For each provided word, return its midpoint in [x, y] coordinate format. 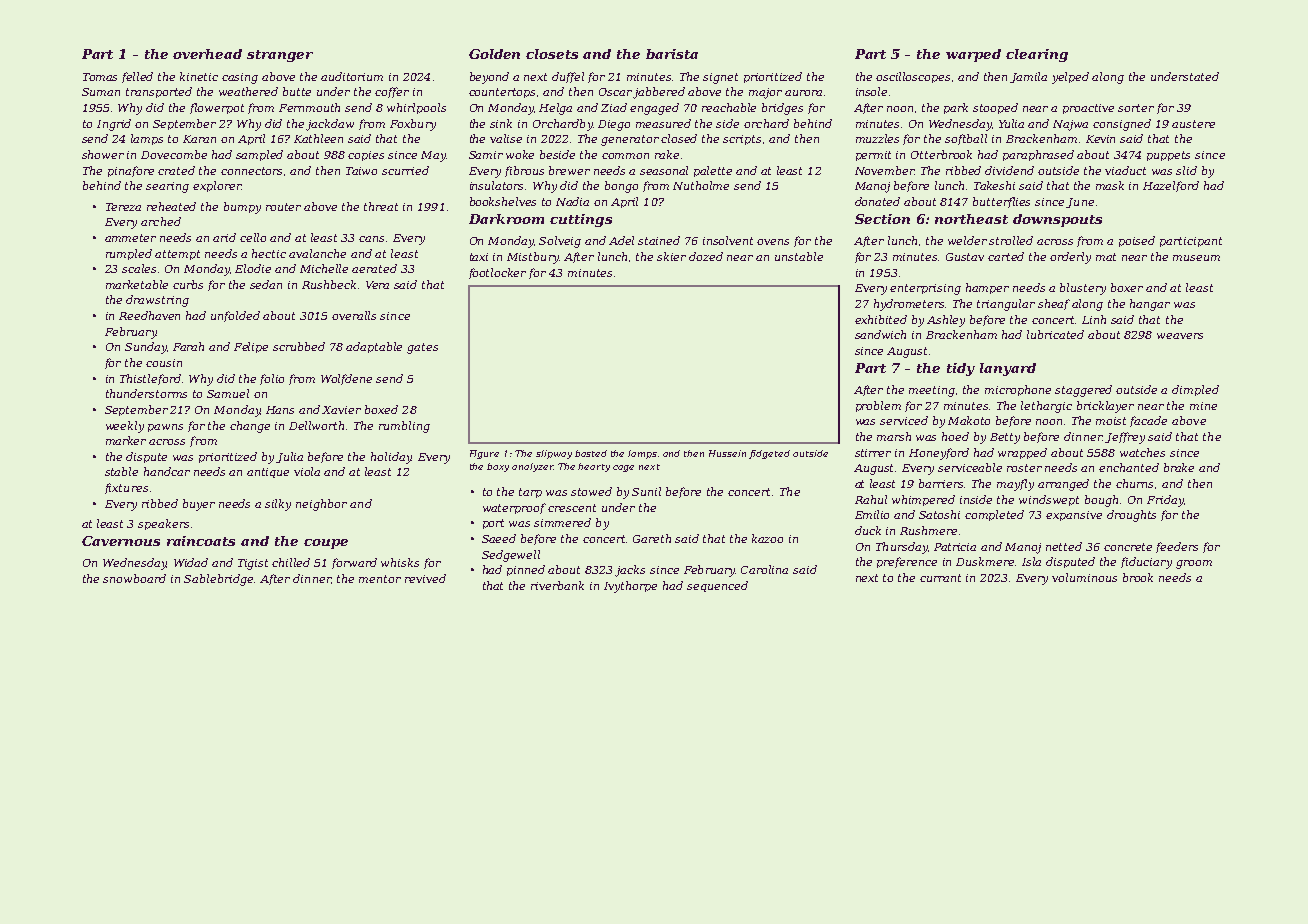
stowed [591, 491]
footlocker [497, 273]
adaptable [374, 347]
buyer [199, 505]
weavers [1180, 336]
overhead [207, 54]
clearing [1037, 55]
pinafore [131, 171]
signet [720, 78]
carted [1006, 256]
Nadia [572, 201]
